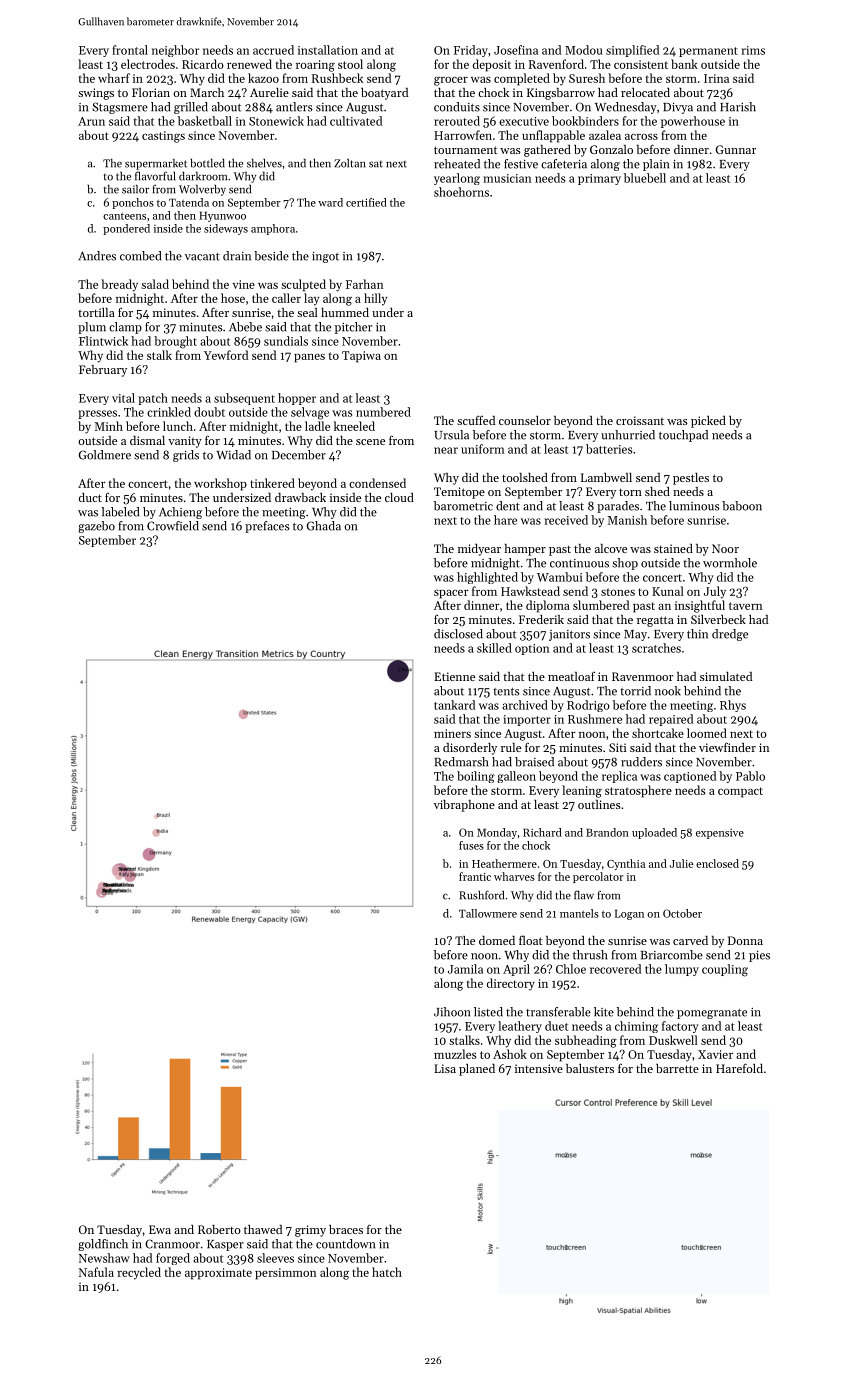 Image resolution: width=849 pixels, height=1400 pixels. I want to click on clamp, so click(125, 328).
